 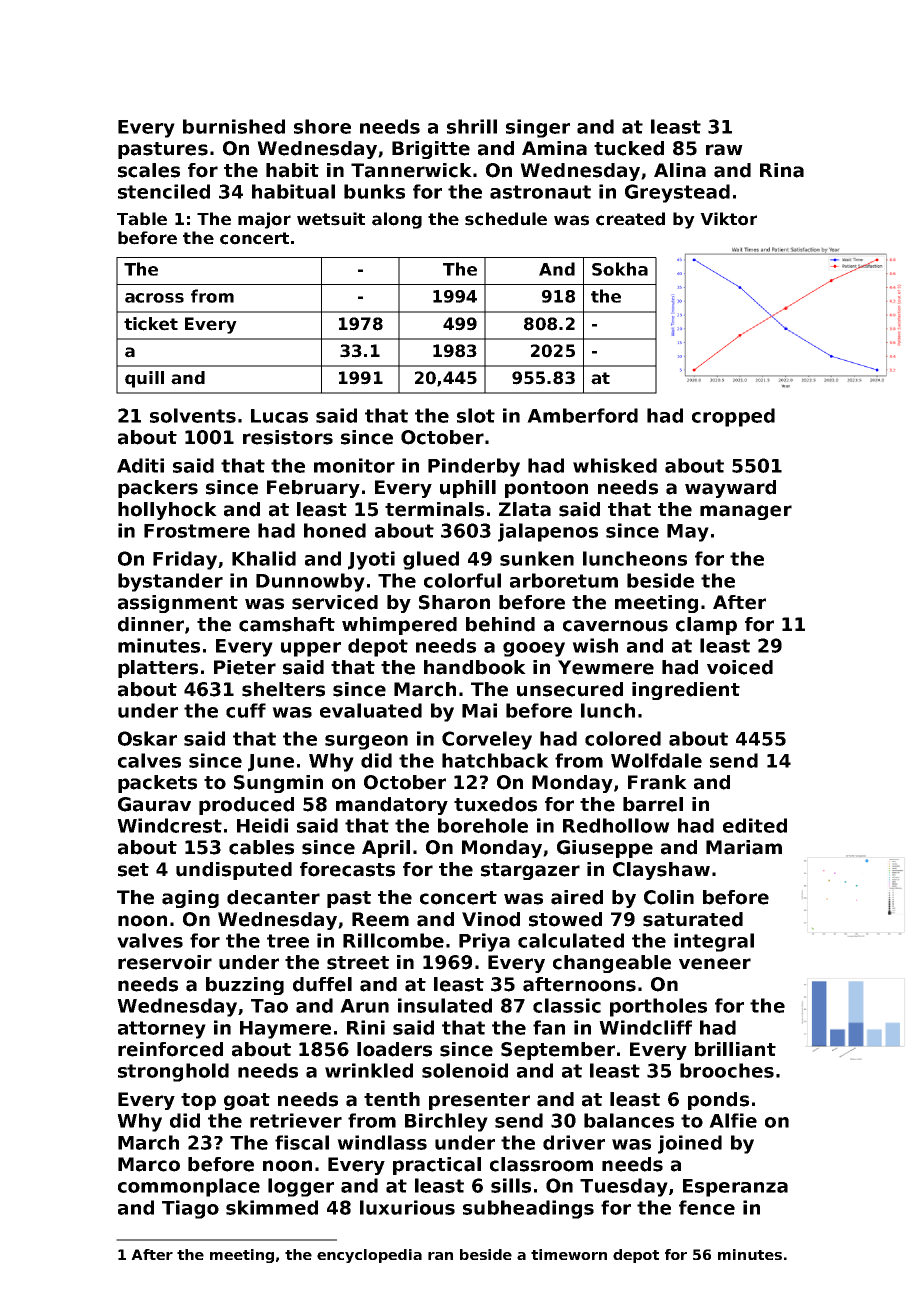 What do you see at coordinates (366, 742) in the page?
I see `surgeon` at bounding box center [366, 742].
